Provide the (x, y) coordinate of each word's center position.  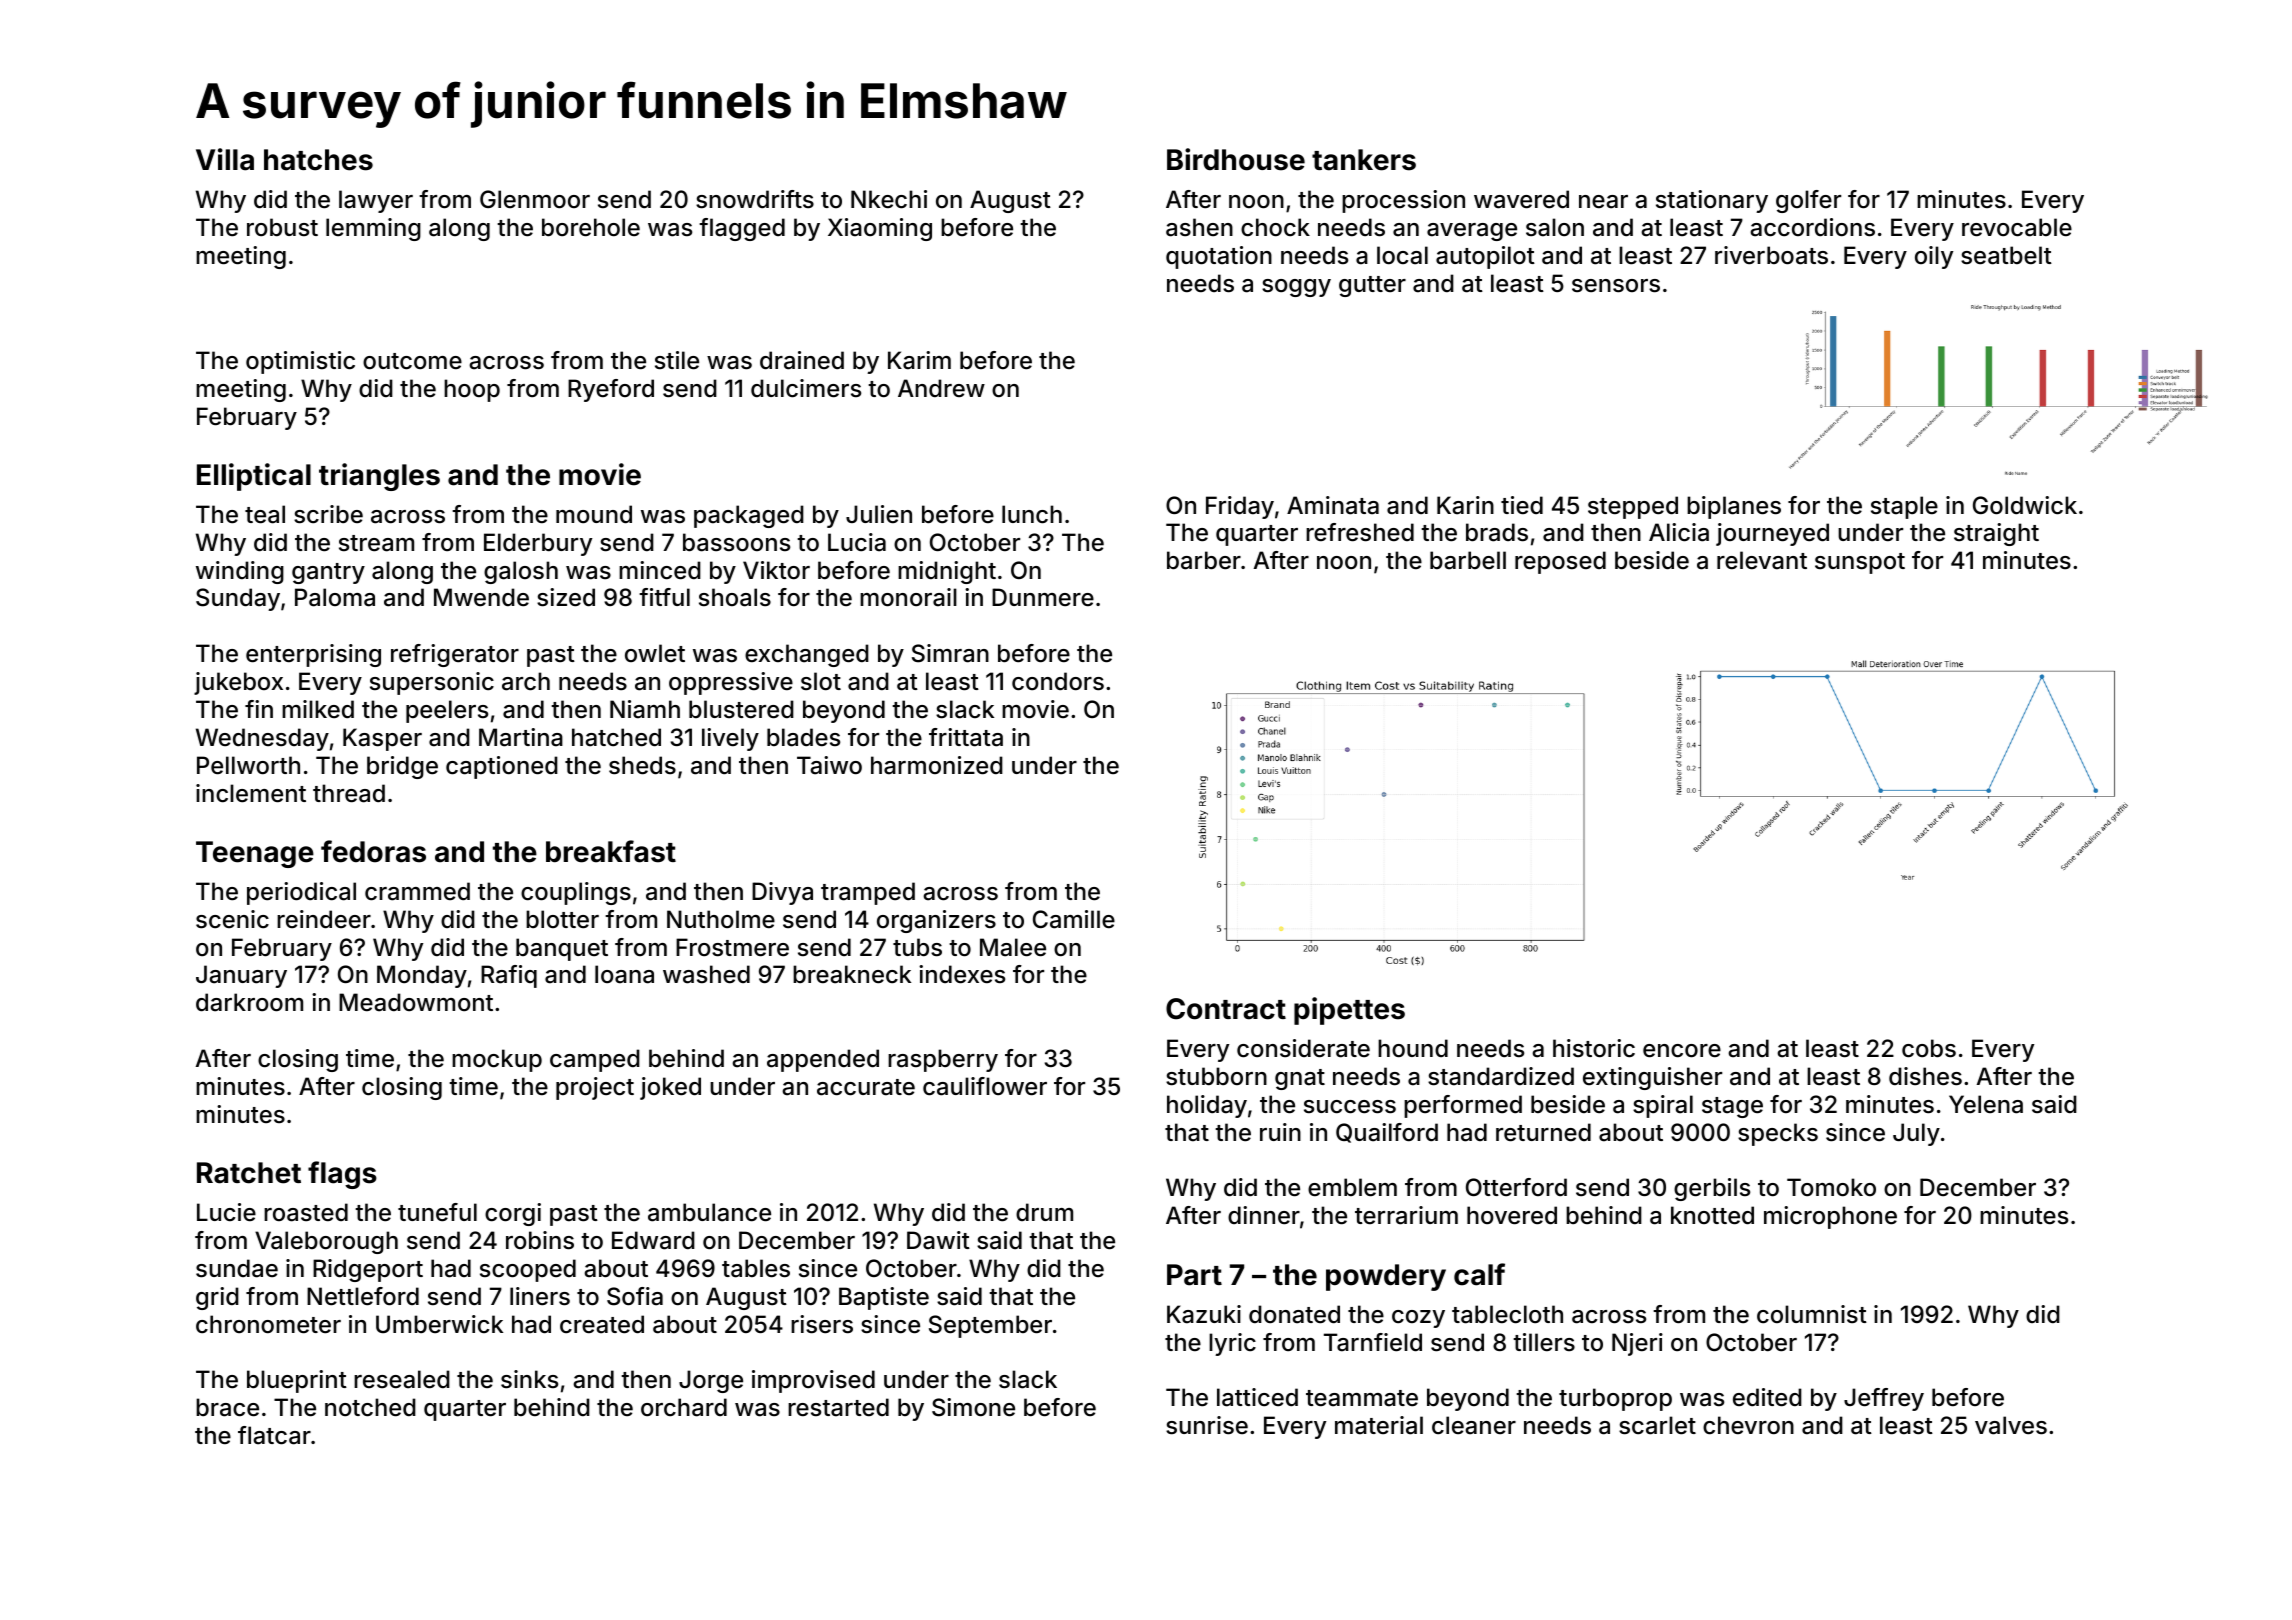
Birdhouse (1236, 159)
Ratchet (249, 1173)
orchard (684, 1407)
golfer (1808, 201)
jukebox (238, 683)
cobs (1929, 1048)
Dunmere (1043, 597)
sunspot (1860, 563)
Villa (225, 159)
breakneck (852, 974)
